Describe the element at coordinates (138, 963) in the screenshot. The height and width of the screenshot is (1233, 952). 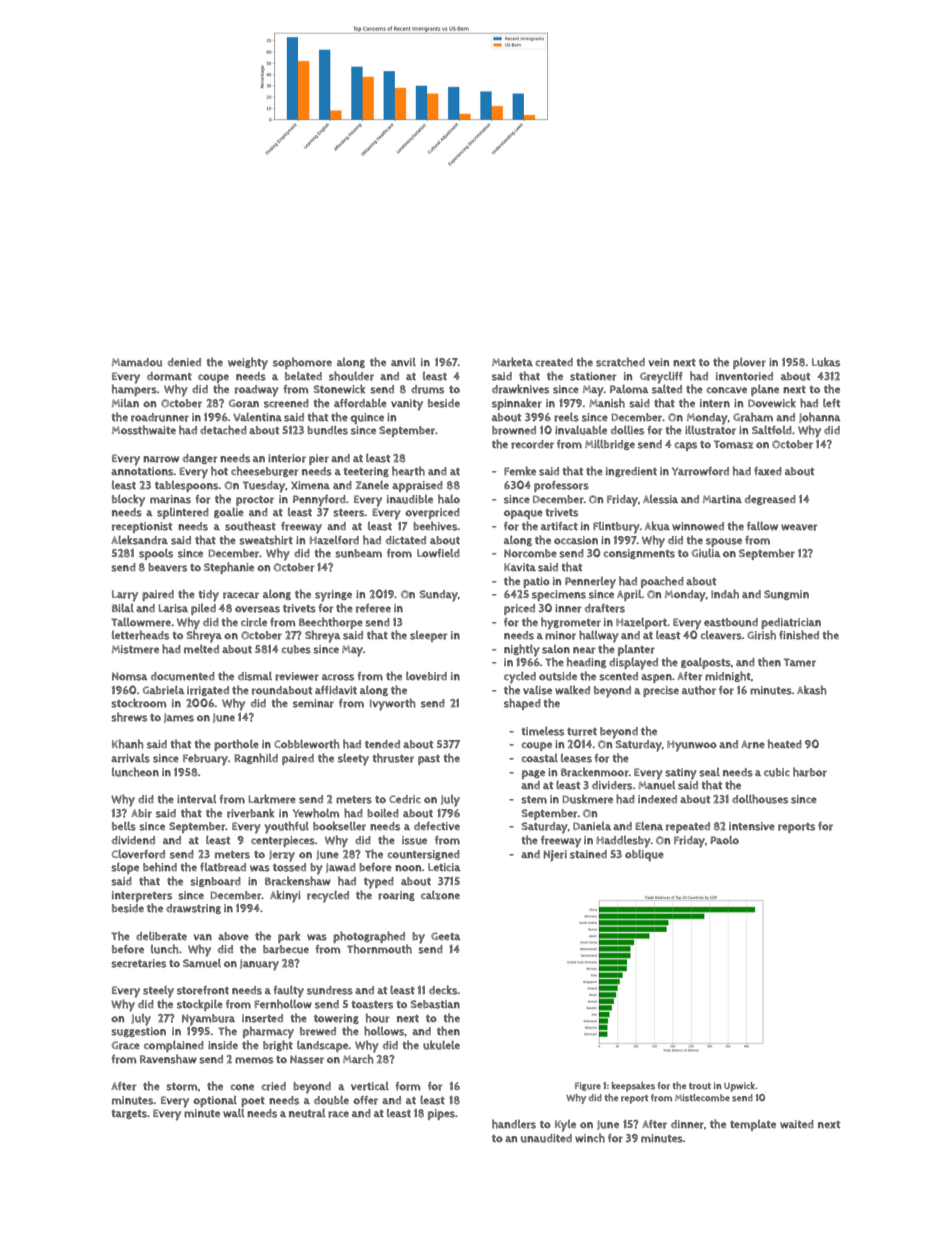
I see `secretaries` at that location.
